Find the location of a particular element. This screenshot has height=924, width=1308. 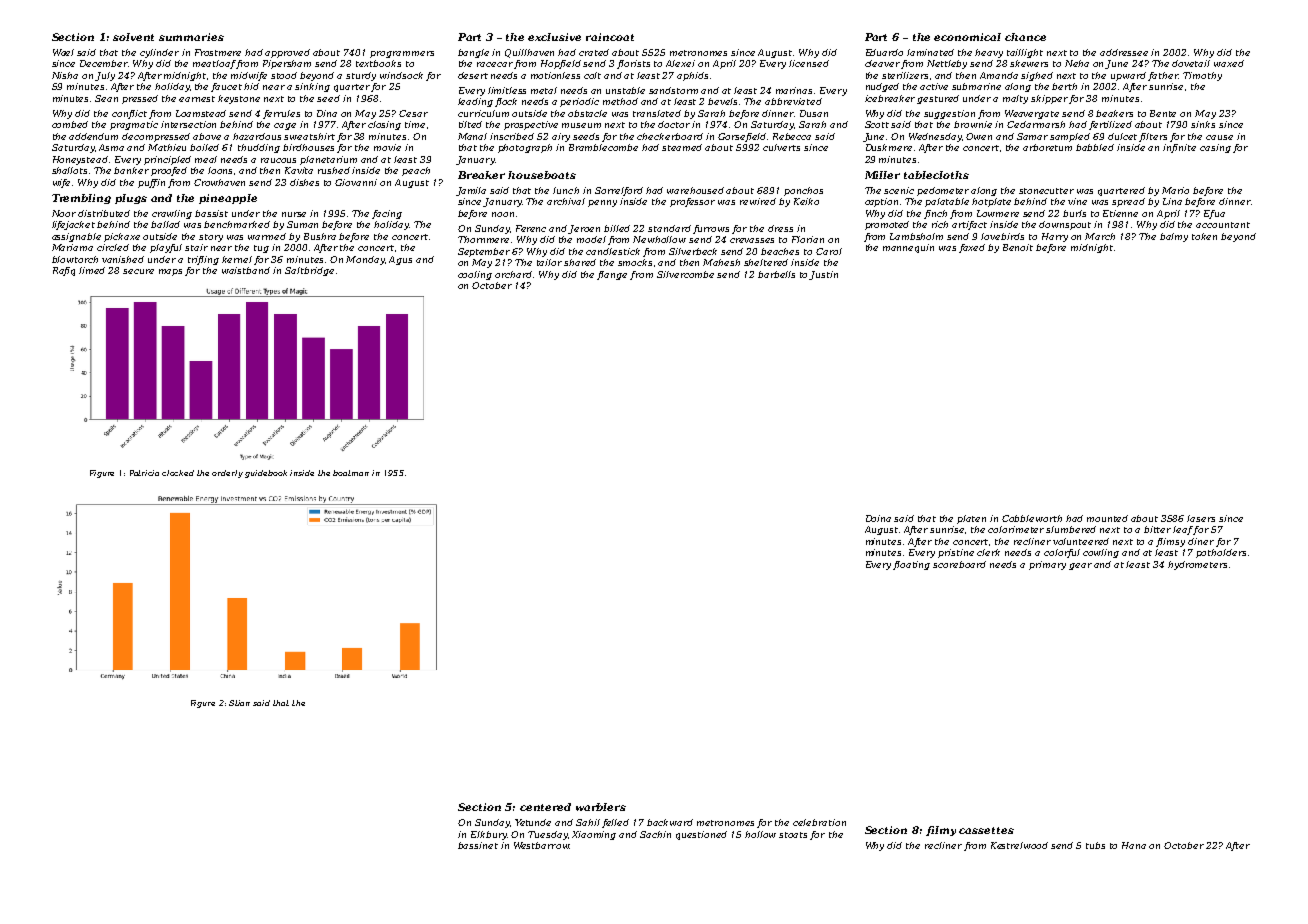

approved is located at coordinates (287, 53).
